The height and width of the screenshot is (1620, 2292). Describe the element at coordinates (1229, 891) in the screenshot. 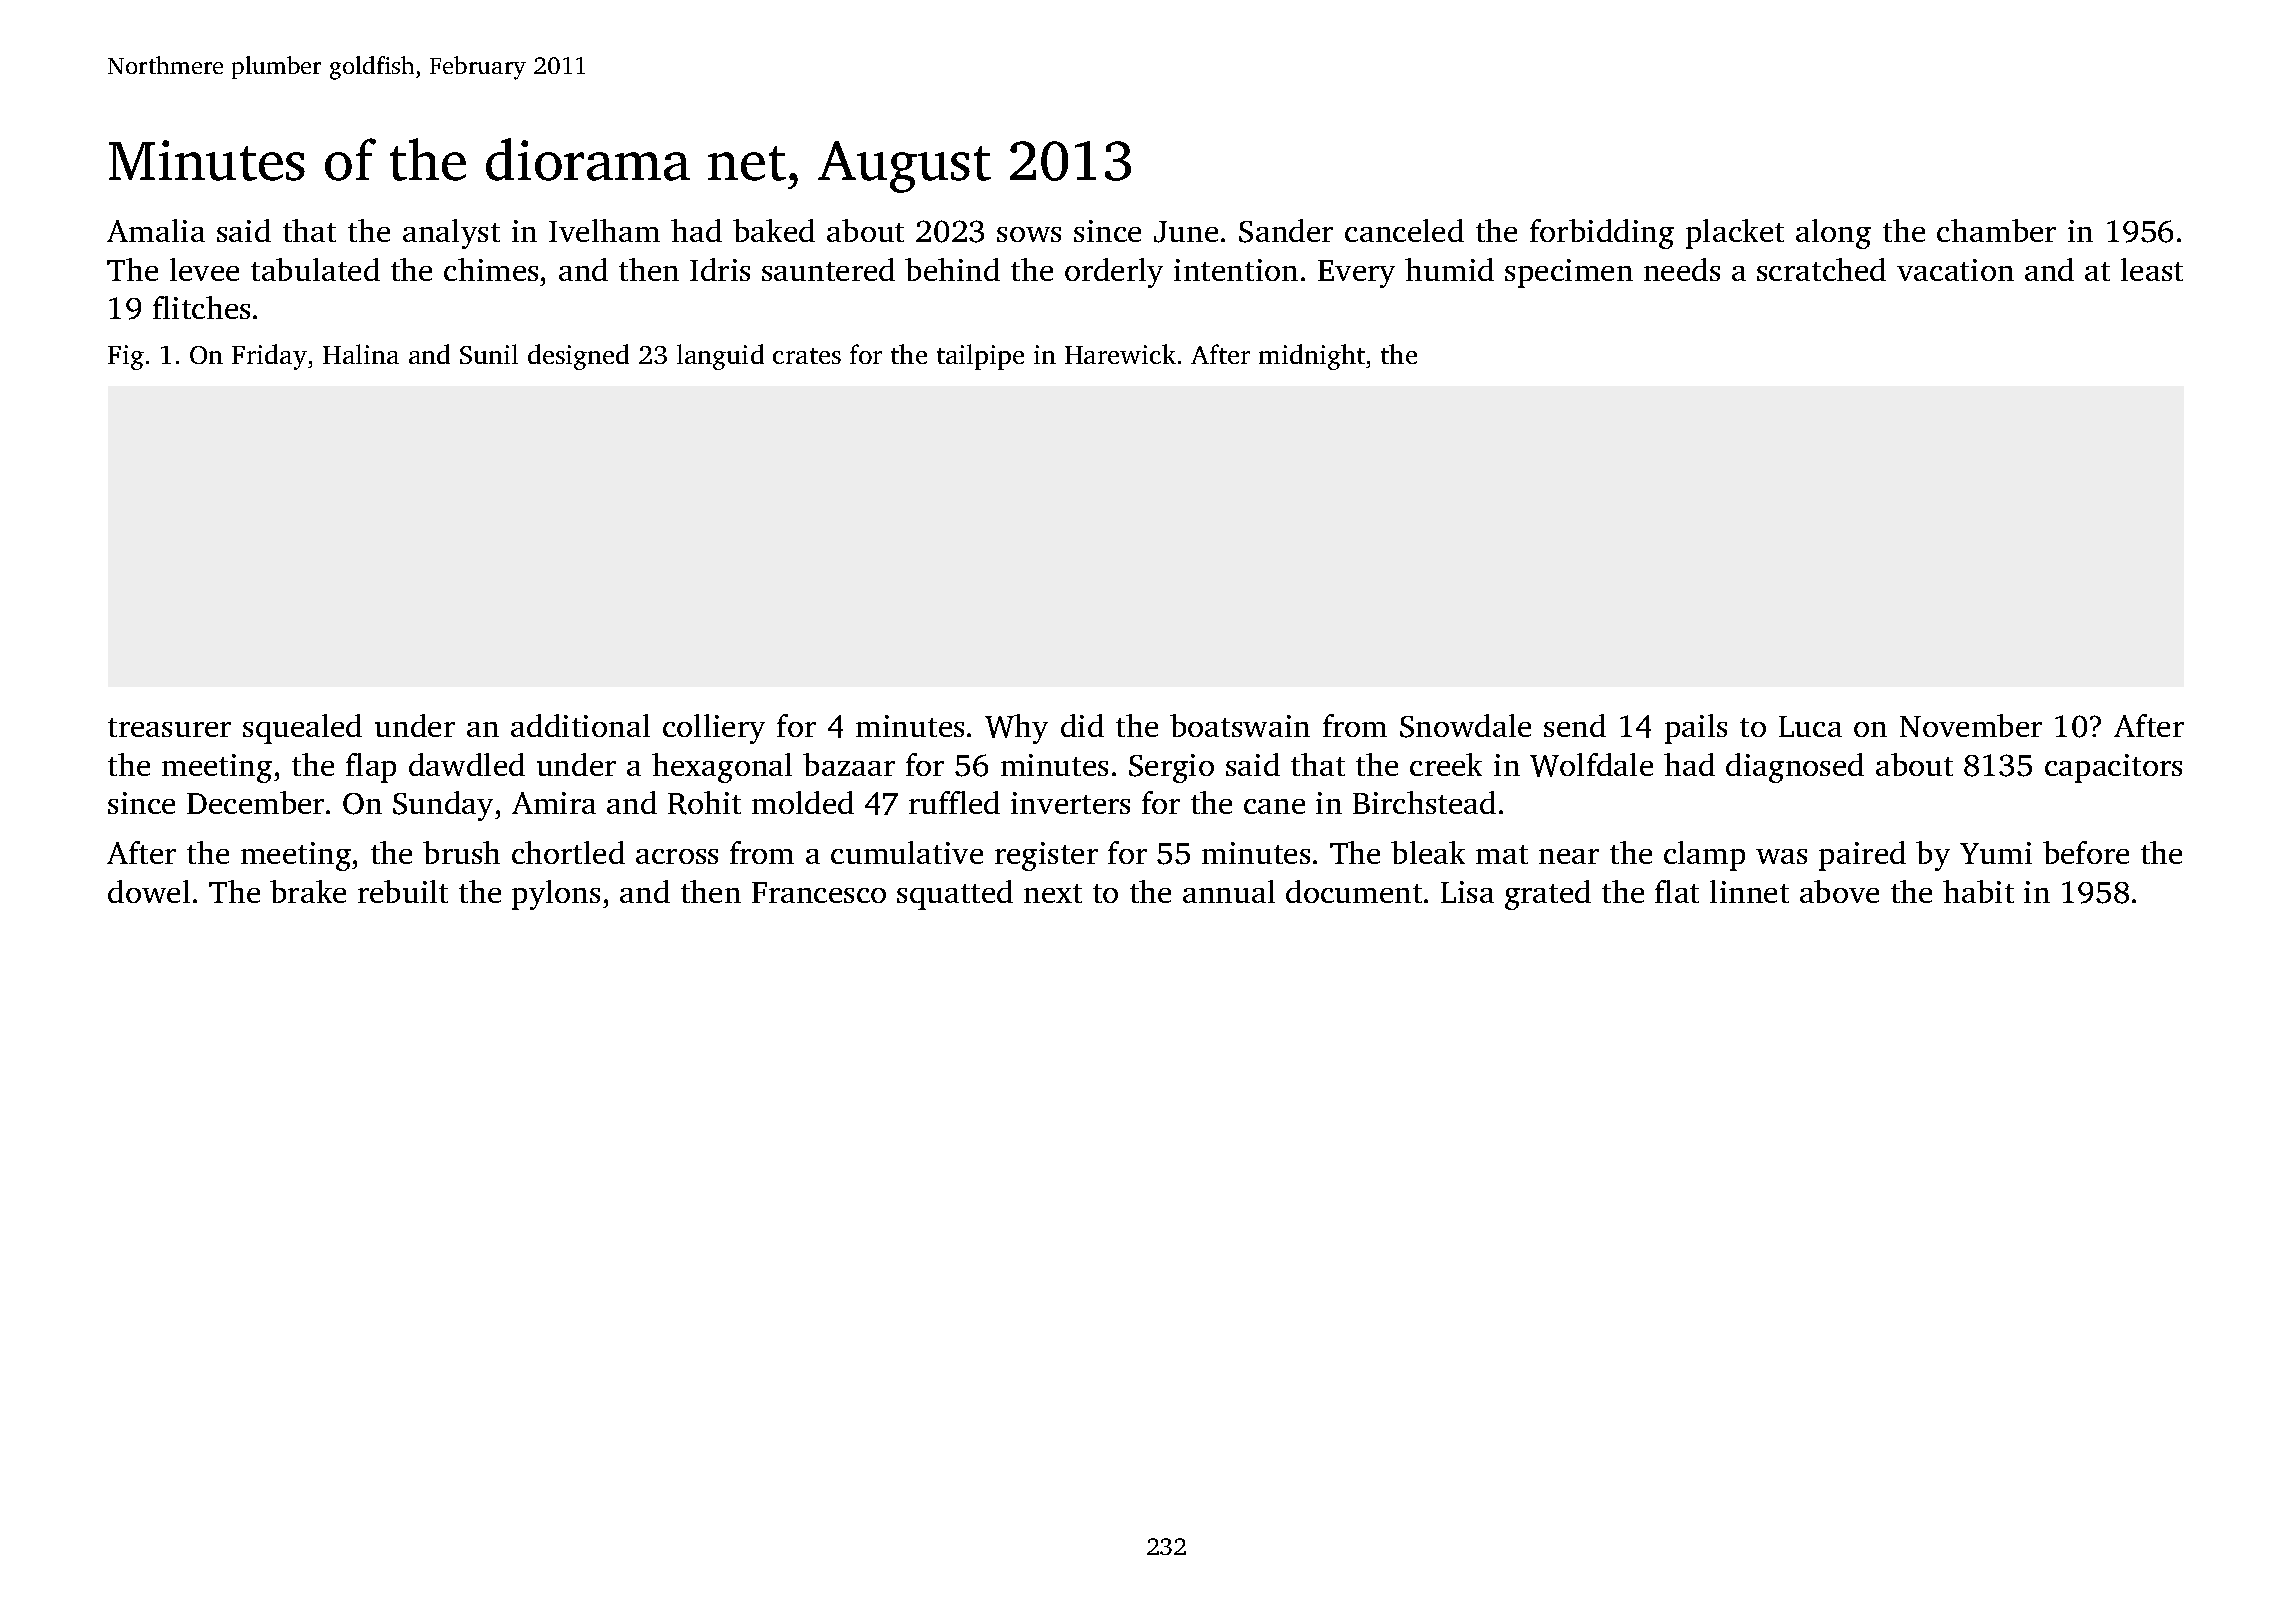

I see `annual` at that location.
